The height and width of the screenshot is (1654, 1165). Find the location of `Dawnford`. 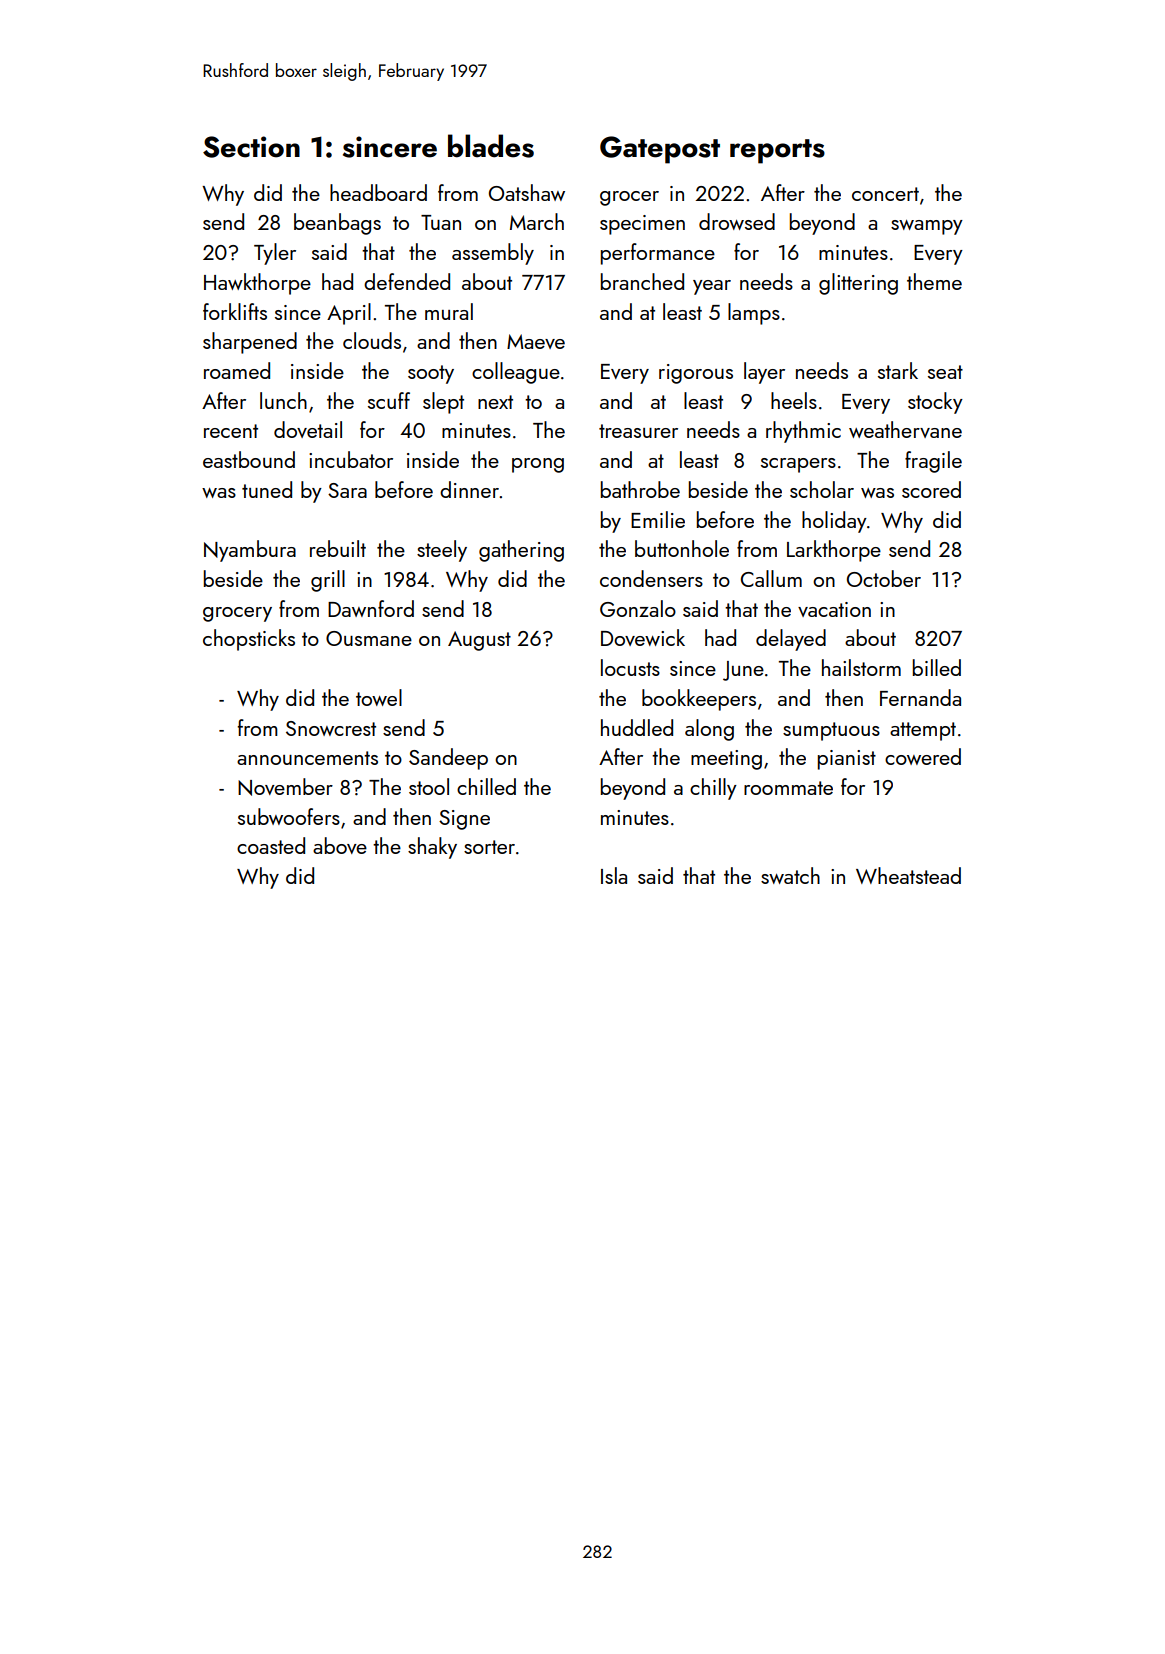

Dawnford is located at coordinates (371, 608).
